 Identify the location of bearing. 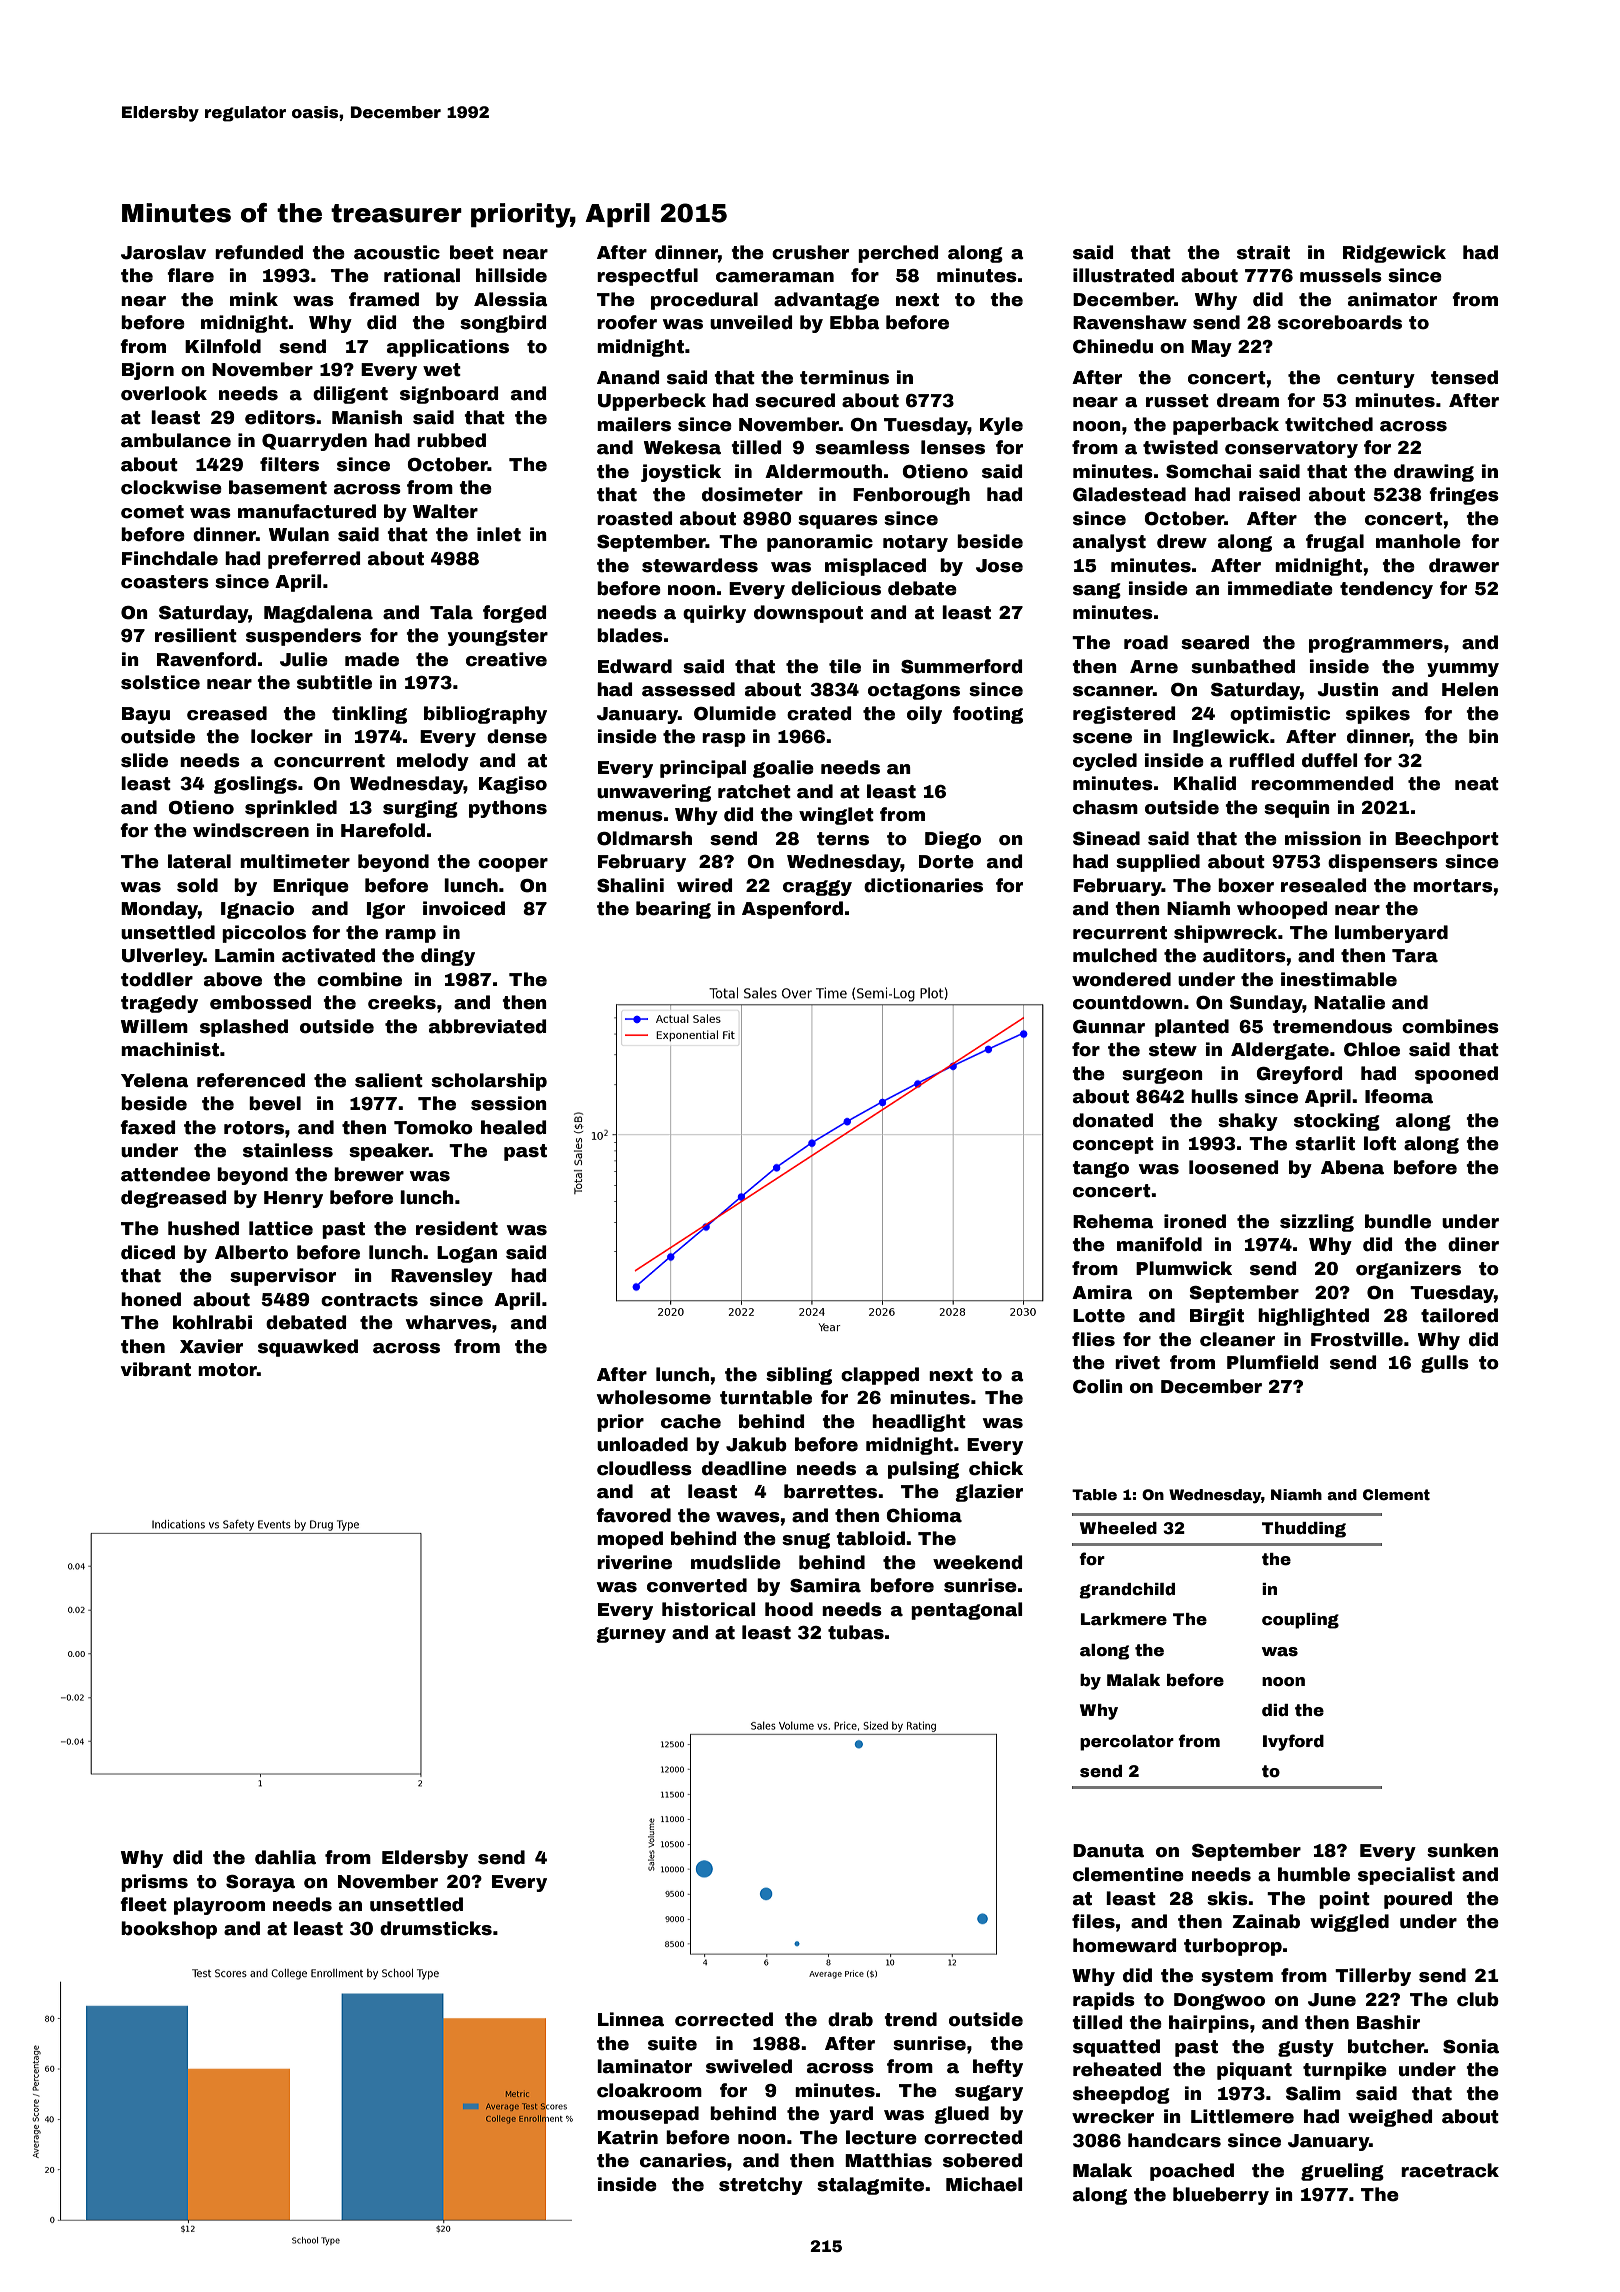
(673, 910).
